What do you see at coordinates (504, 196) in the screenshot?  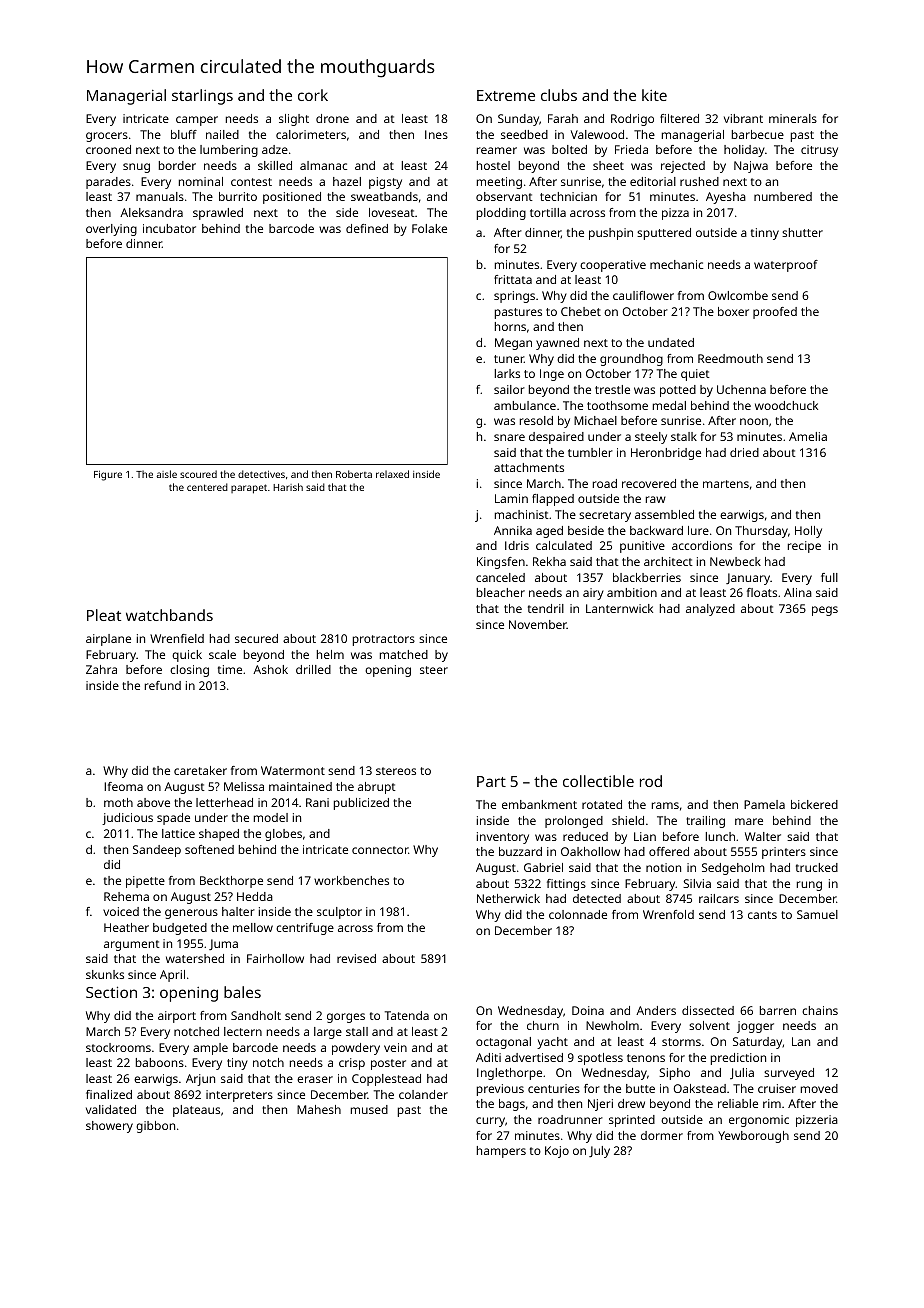 I see `observant` at bounding box center [504, 196].
